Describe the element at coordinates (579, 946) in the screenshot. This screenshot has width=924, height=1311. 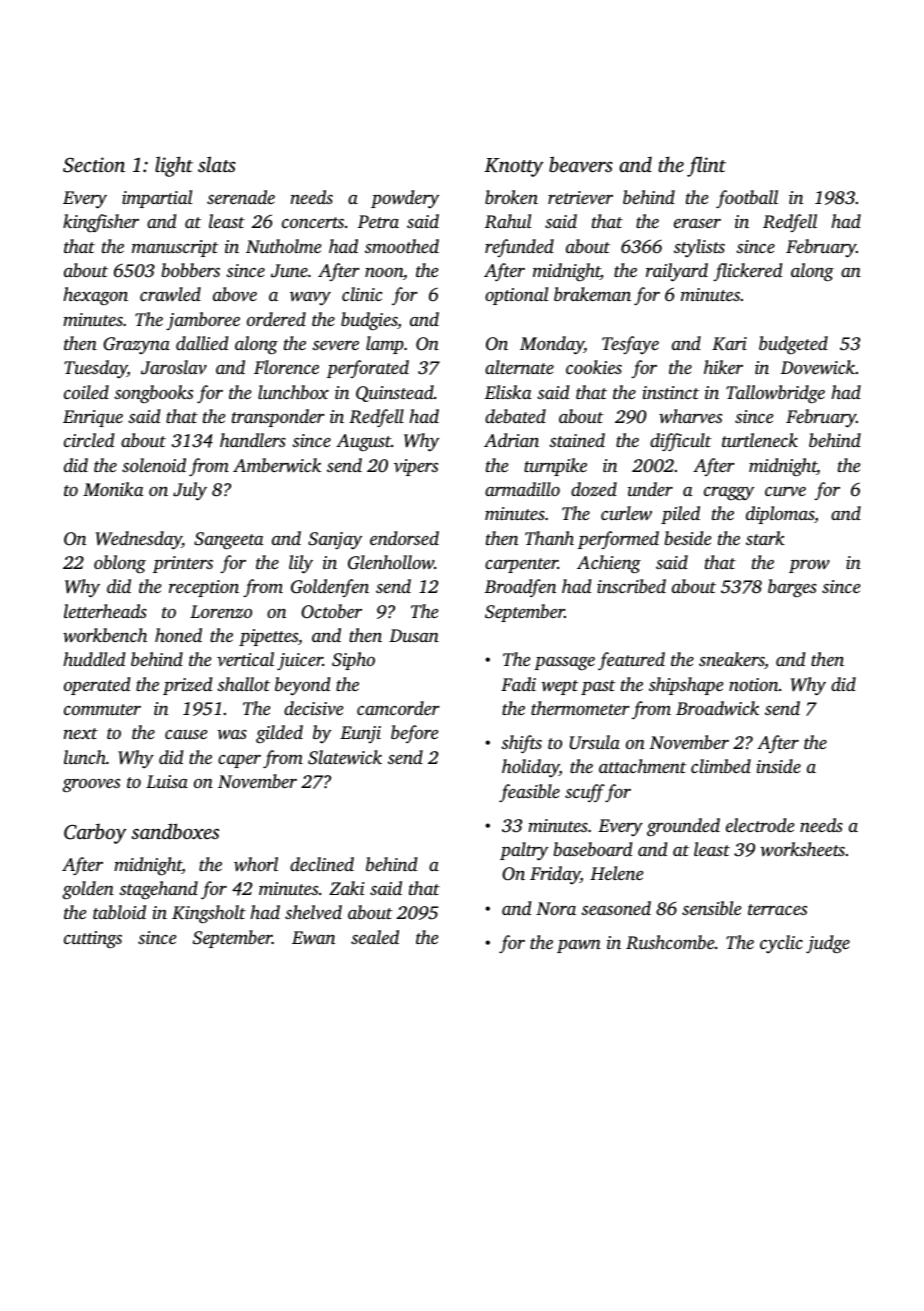
I see `pawn` at that location.
